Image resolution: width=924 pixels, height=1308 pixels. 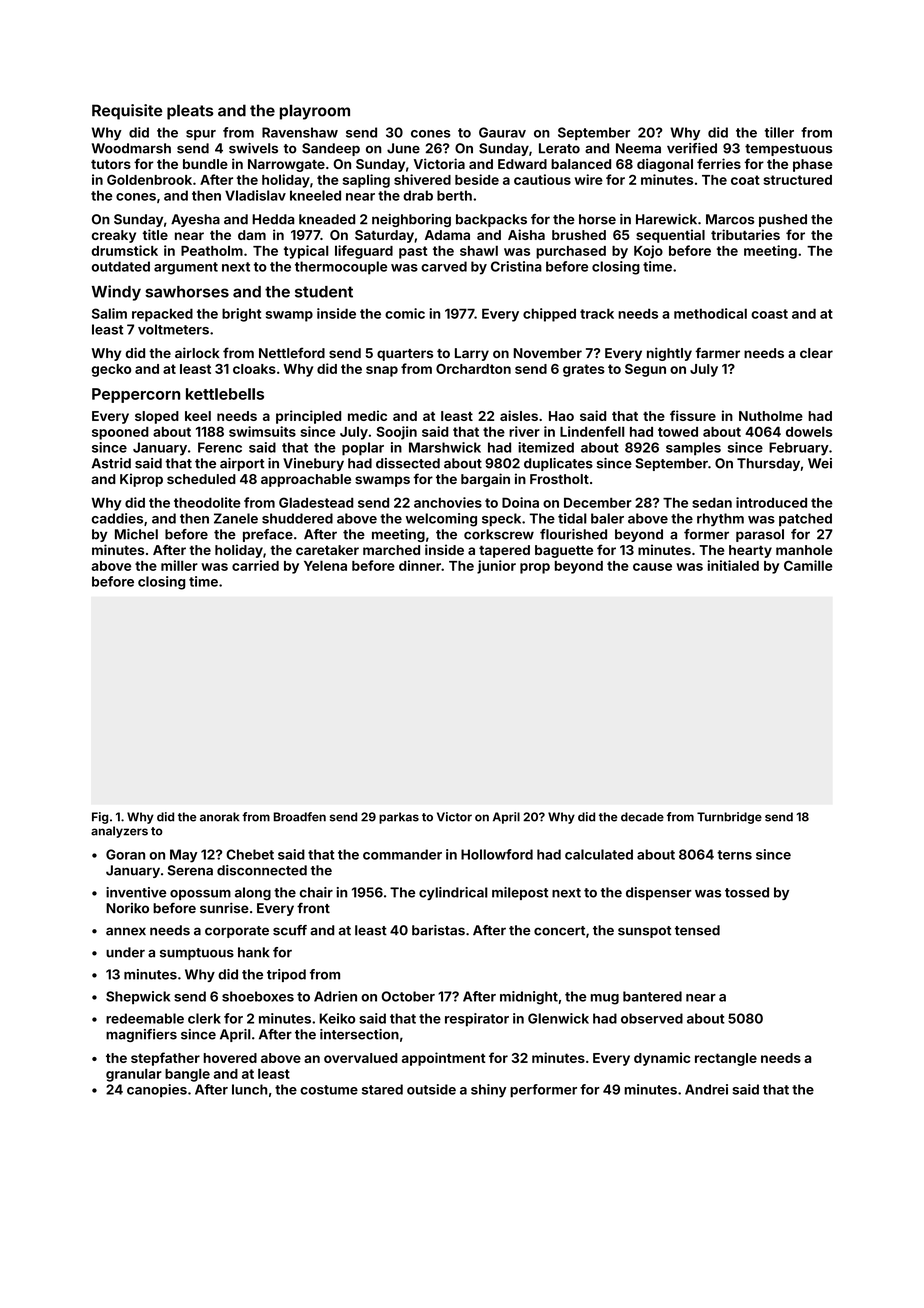 What do you see at coordinates (126, 931) in the page?
I see `annex` at bounding box center [126, 931].
